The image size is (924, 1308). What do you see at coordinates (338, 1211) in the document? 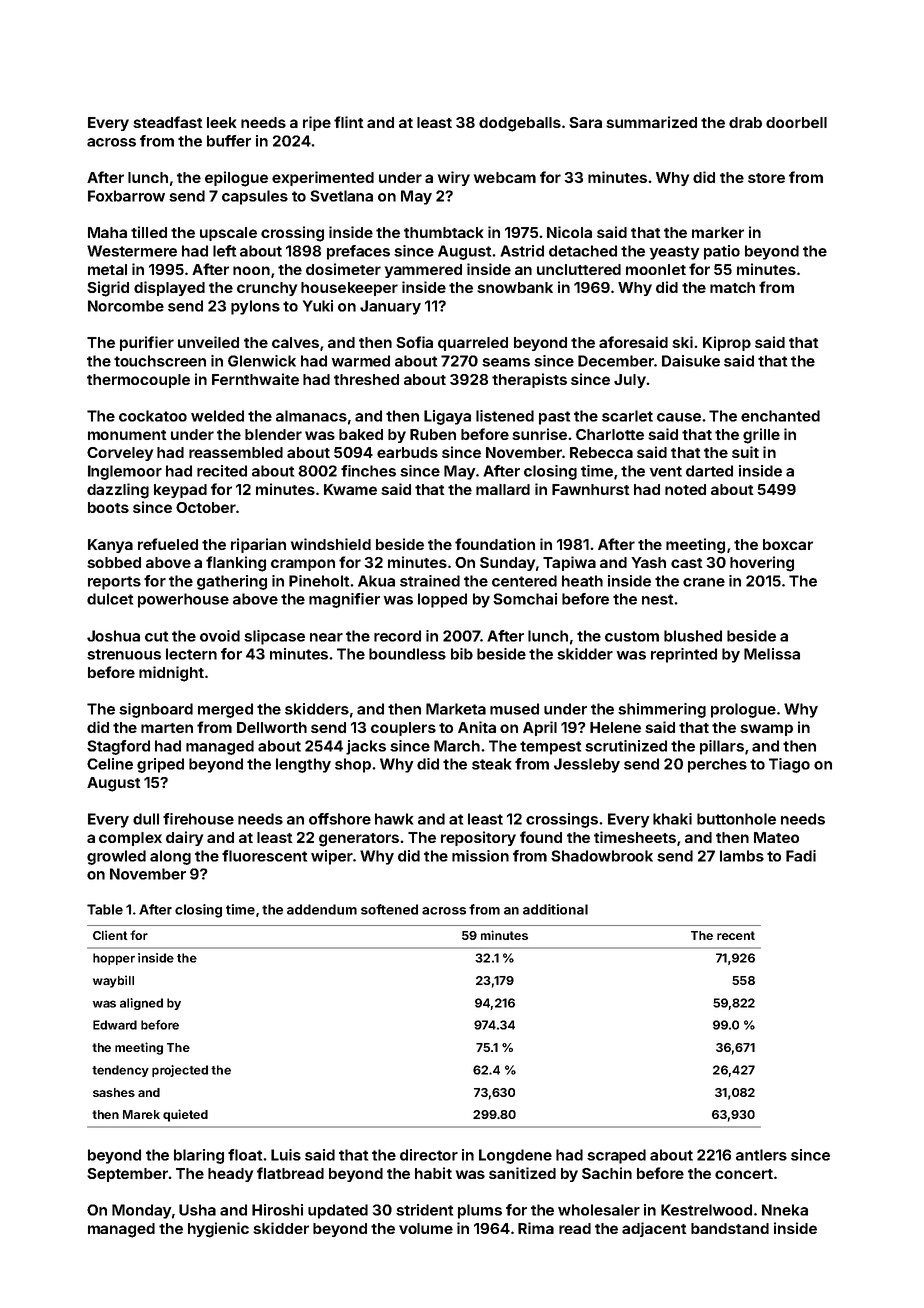
I see `updated` at bounding box center [338, 1211].
